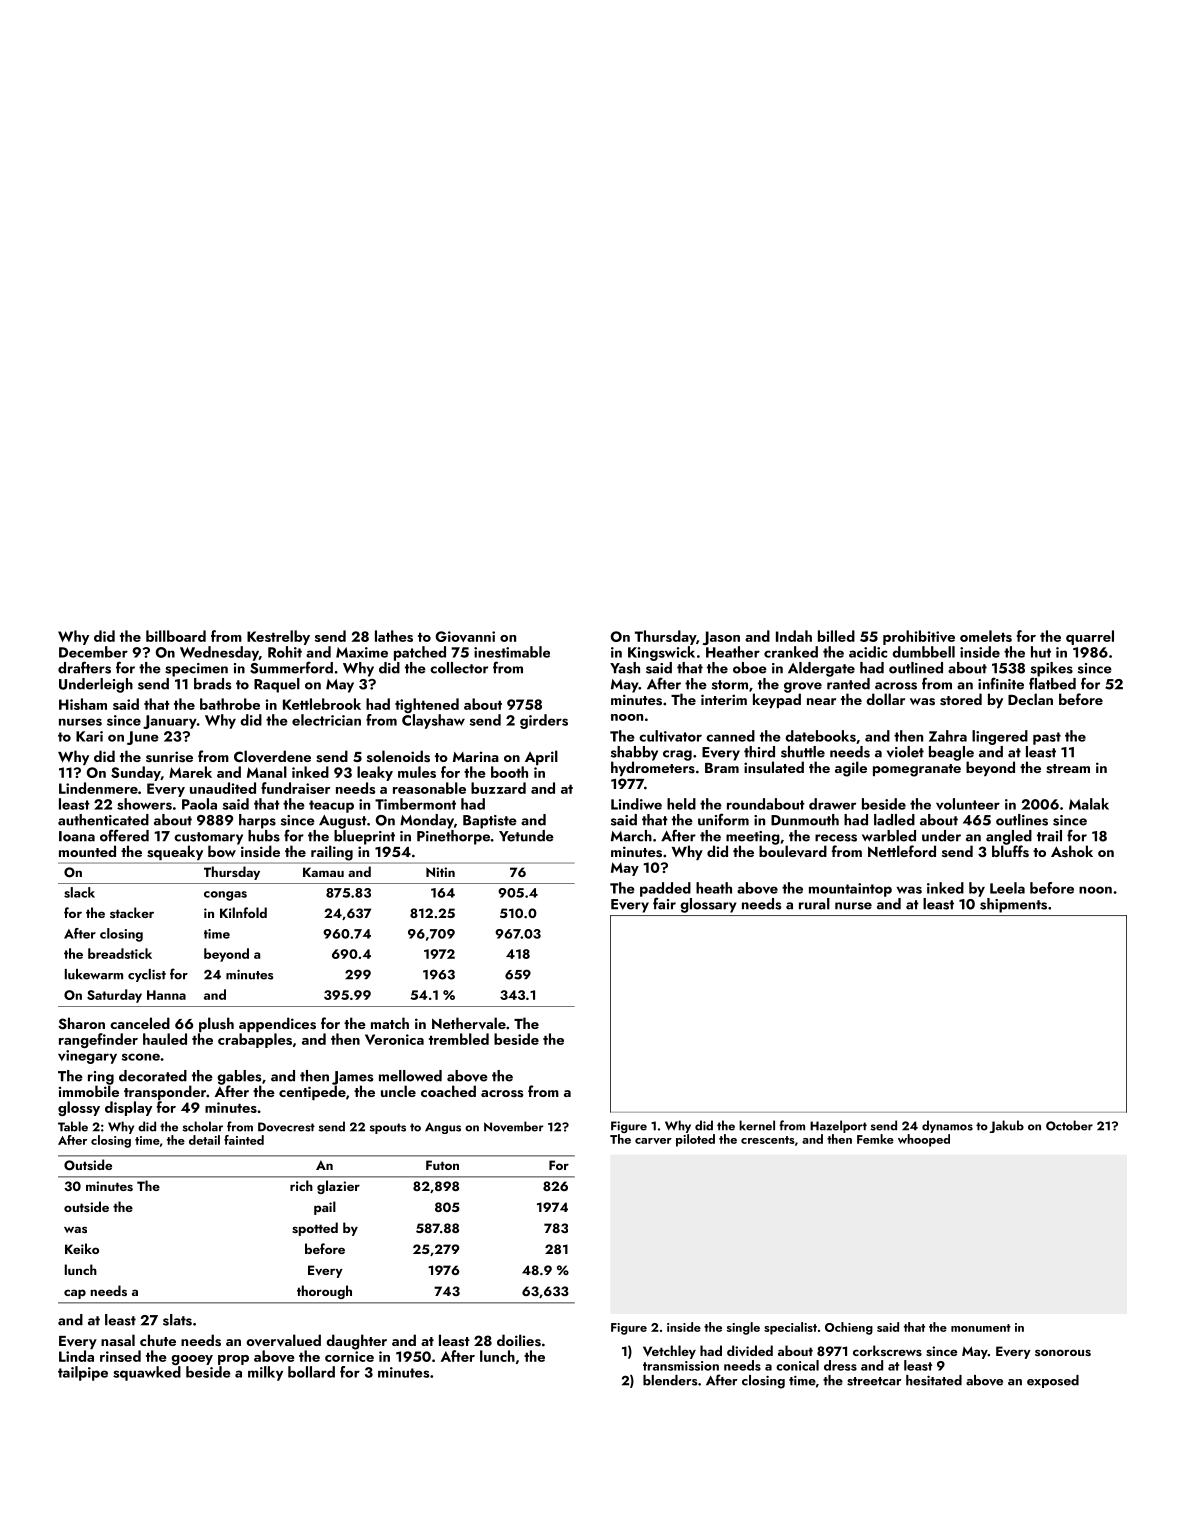  Describe the element at coordinates (902, 851) in the screenshot. I see `Nettleford` at that location.
